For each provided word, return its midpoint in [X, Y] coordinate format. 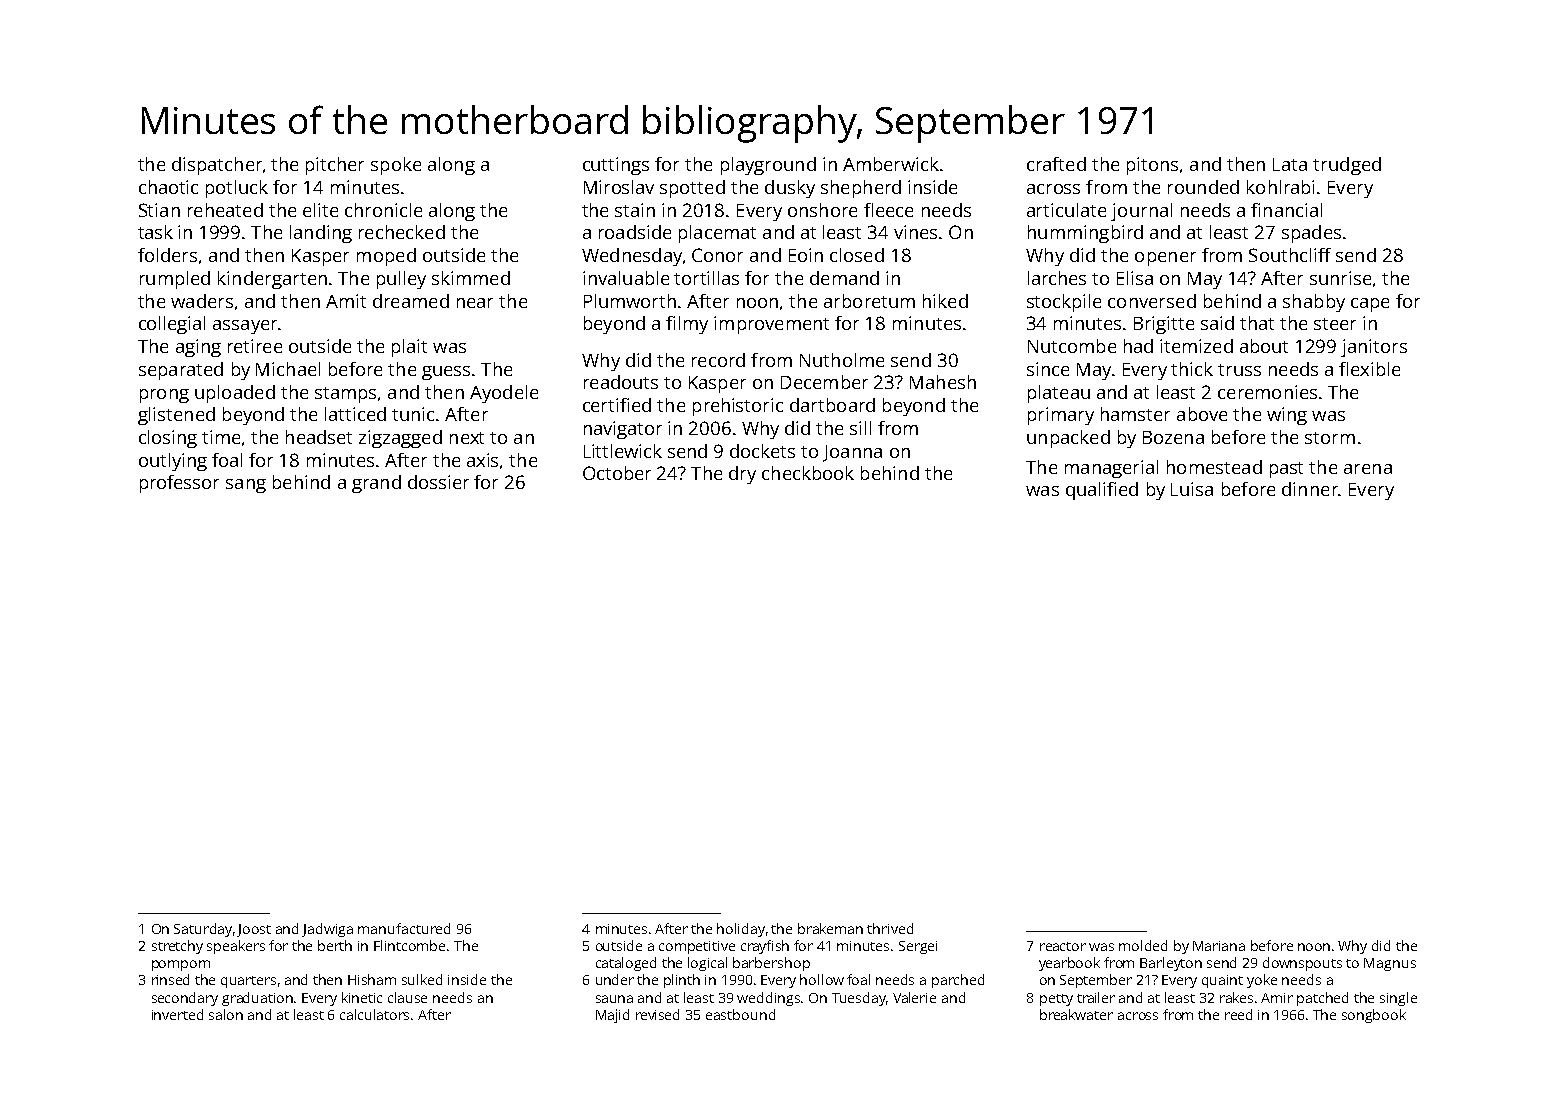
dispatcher [217, 166]
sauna [614, 999]
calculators [374, 1014]
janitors [1374, 348]
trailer [1096, 997]
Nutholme [842, 360]
